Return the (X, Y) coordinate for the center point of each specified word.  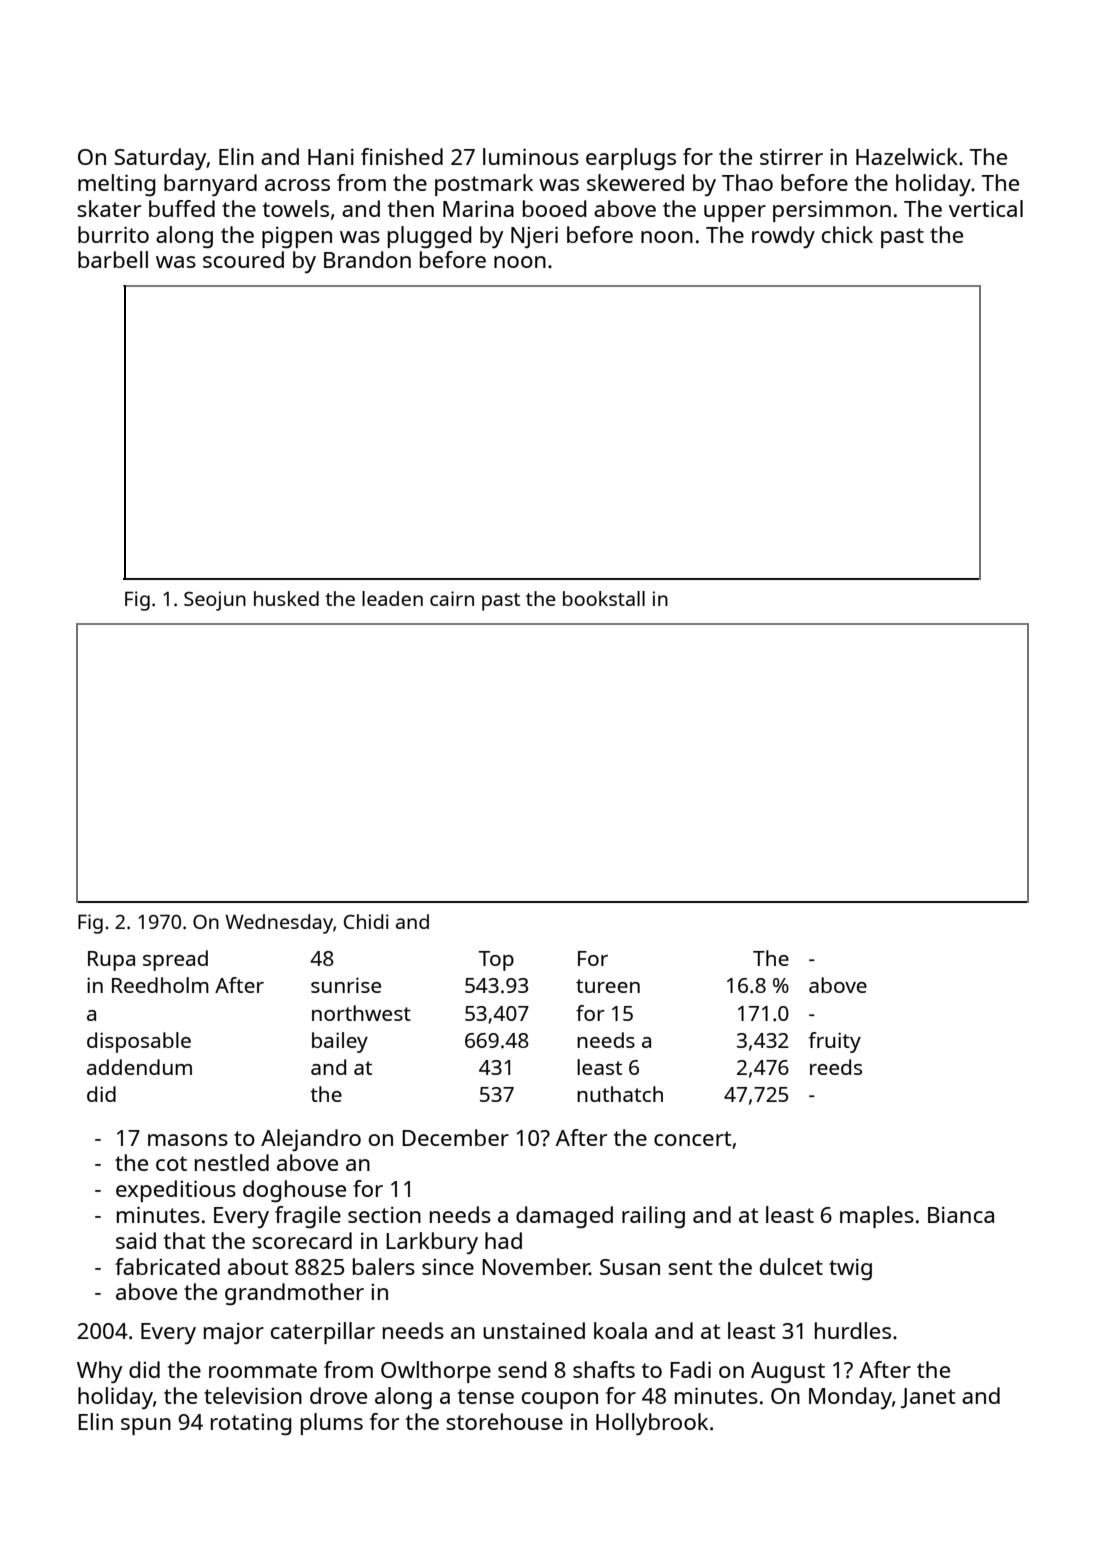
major (234, 1333)
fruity (834, 1042)
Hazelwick (907, 156)
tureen (608, 986)
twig (850, 1269)
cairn (452, 598)
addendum (139, 1067)
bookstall (604, 598)
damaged (564, 1217)
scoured (243, 259)
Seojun (215, 601)
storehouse (504, 1421)
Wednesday (279, 924)
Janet (928, 1398)
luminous (531, 156)
